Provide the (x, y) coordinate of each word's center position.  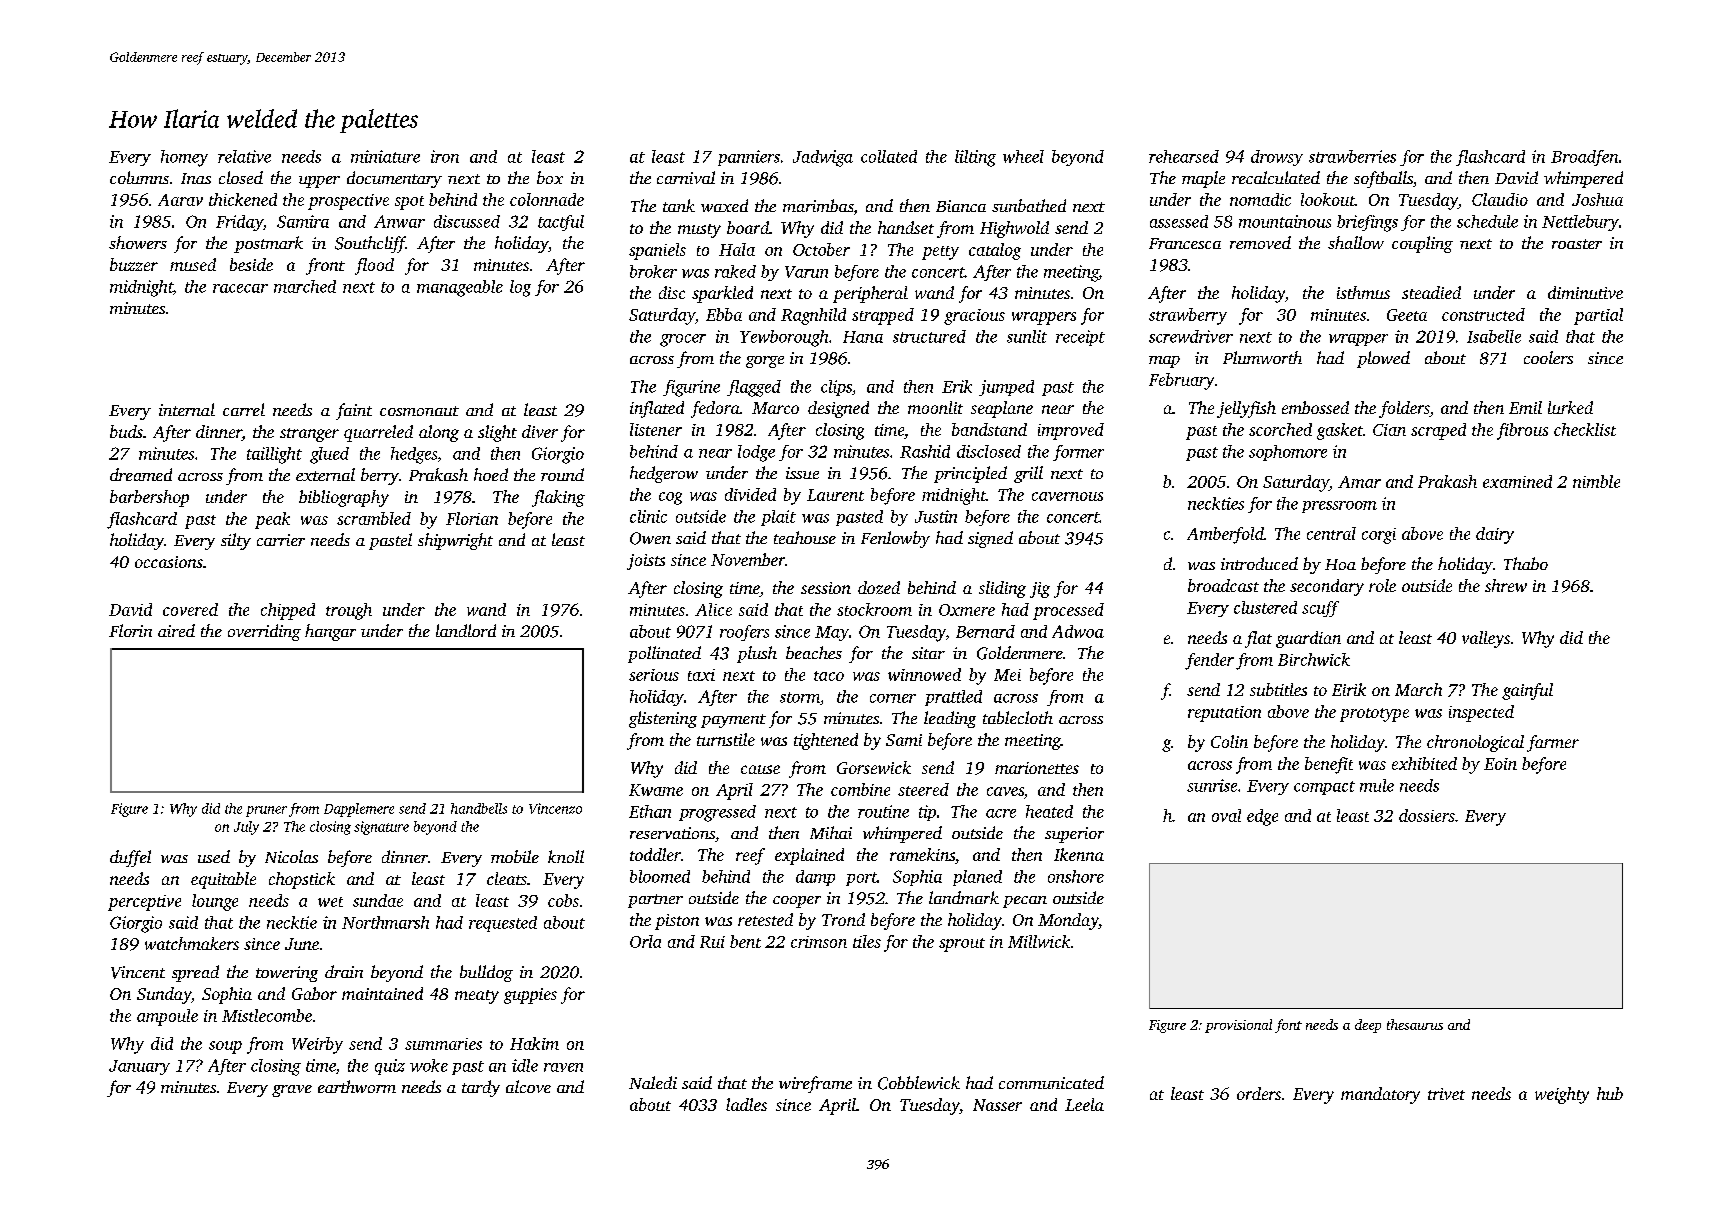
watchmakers (192, 943)
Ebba (724, 314)
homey (184, 158)
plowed (1383, 359)
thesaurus (1415, 1024)
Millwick (1039, 941)
